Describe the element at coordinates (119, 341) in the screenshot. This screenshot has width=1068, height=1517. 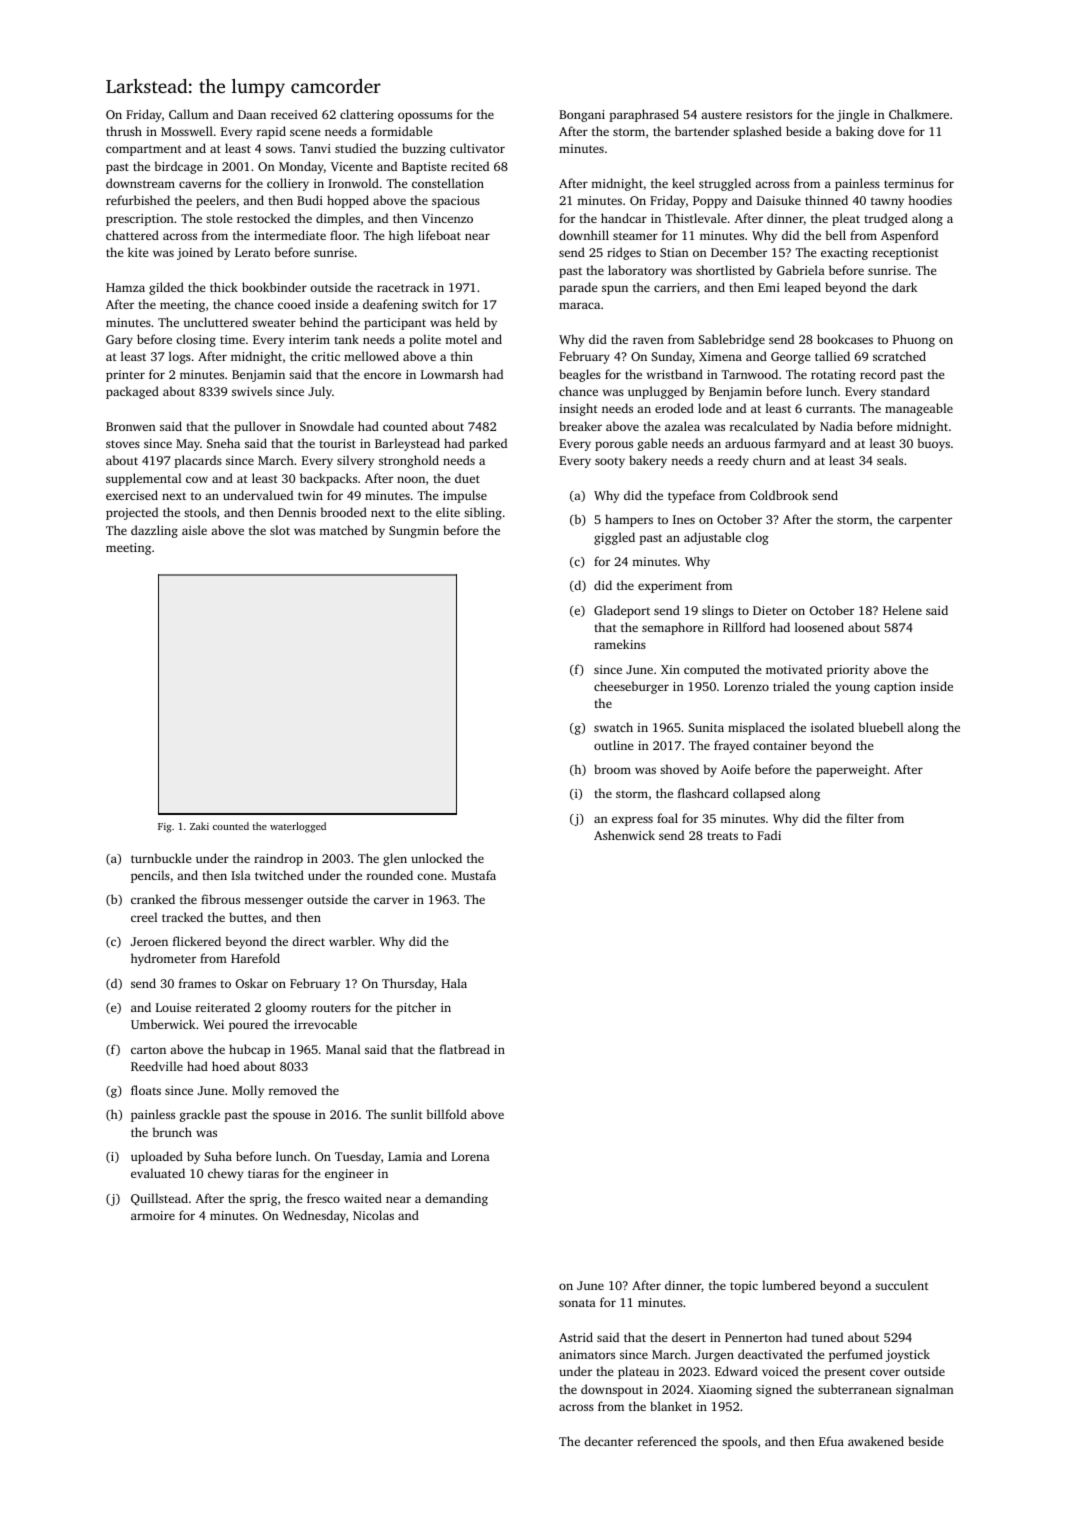
I see `Gary` at that location.
